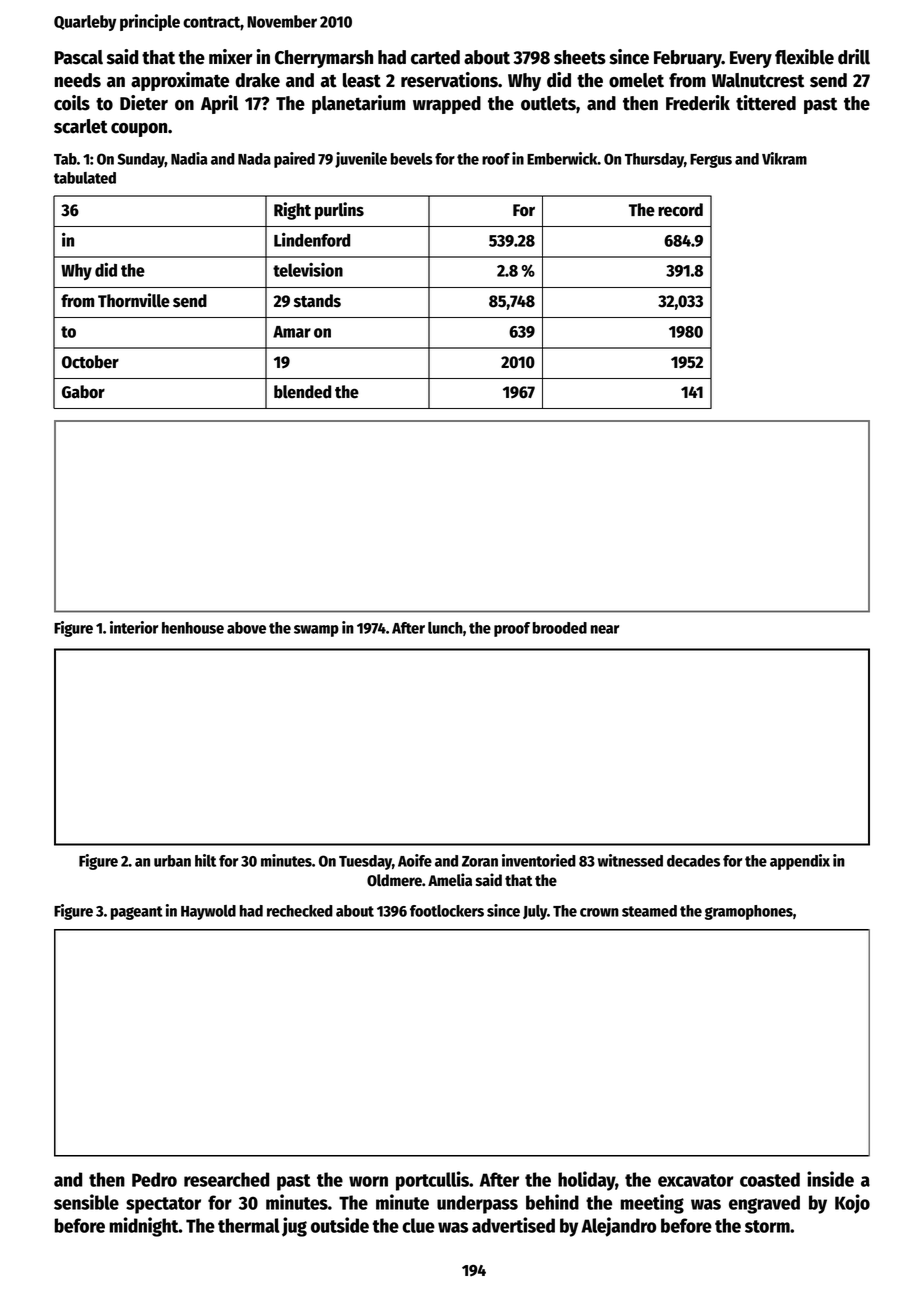 The width and height of the screenshot is (924, 1314). What do you see at coordinates (249, 1225) in the screenshot?
I see `thermal` at bounding box center [249, 1225].
